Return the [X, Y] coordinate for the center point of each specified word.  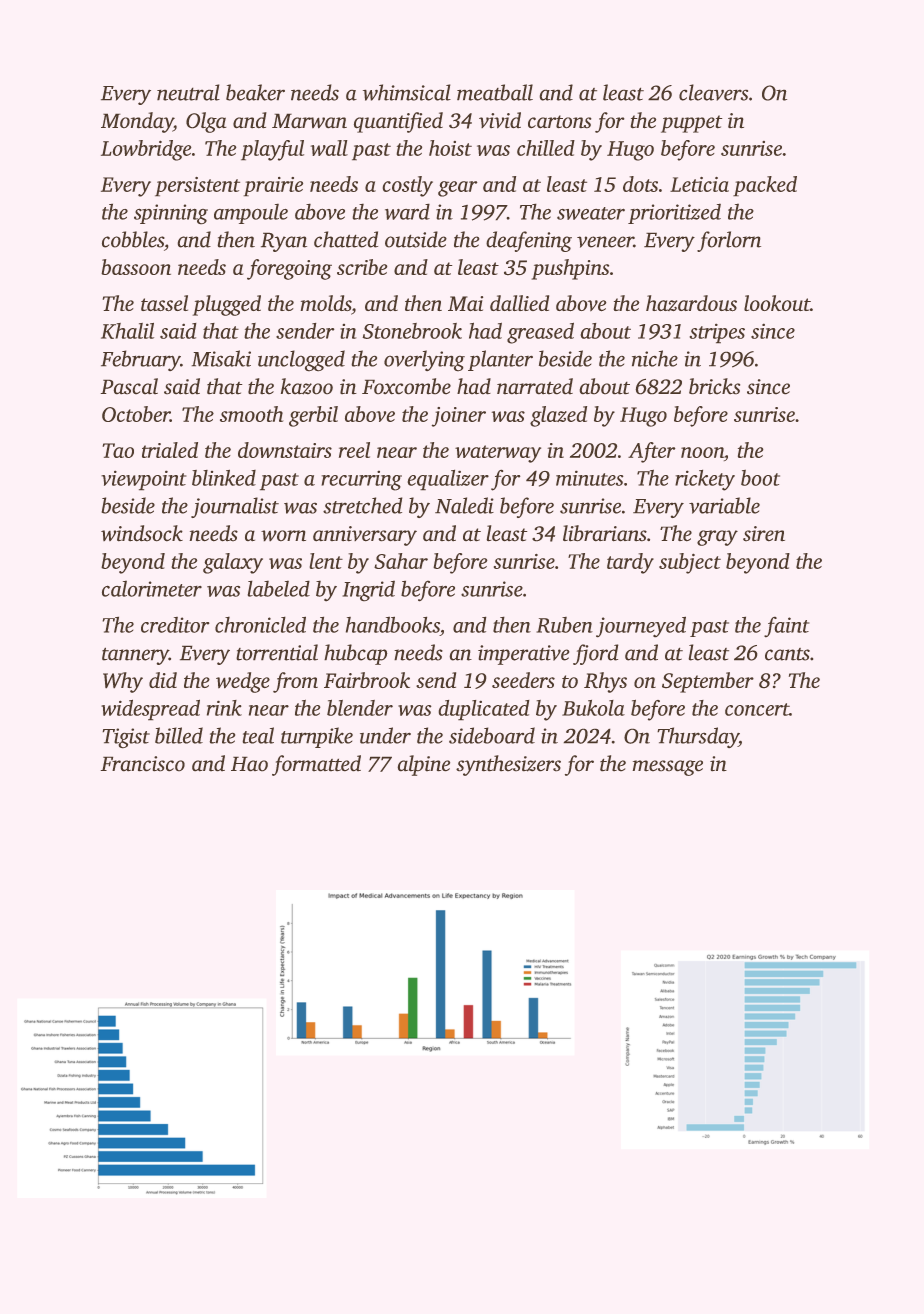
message [668, 768]
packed [765, 186]
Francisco [143, 763]
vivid [500, 120]
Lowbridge [146, 150]
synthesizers [508, 765]
